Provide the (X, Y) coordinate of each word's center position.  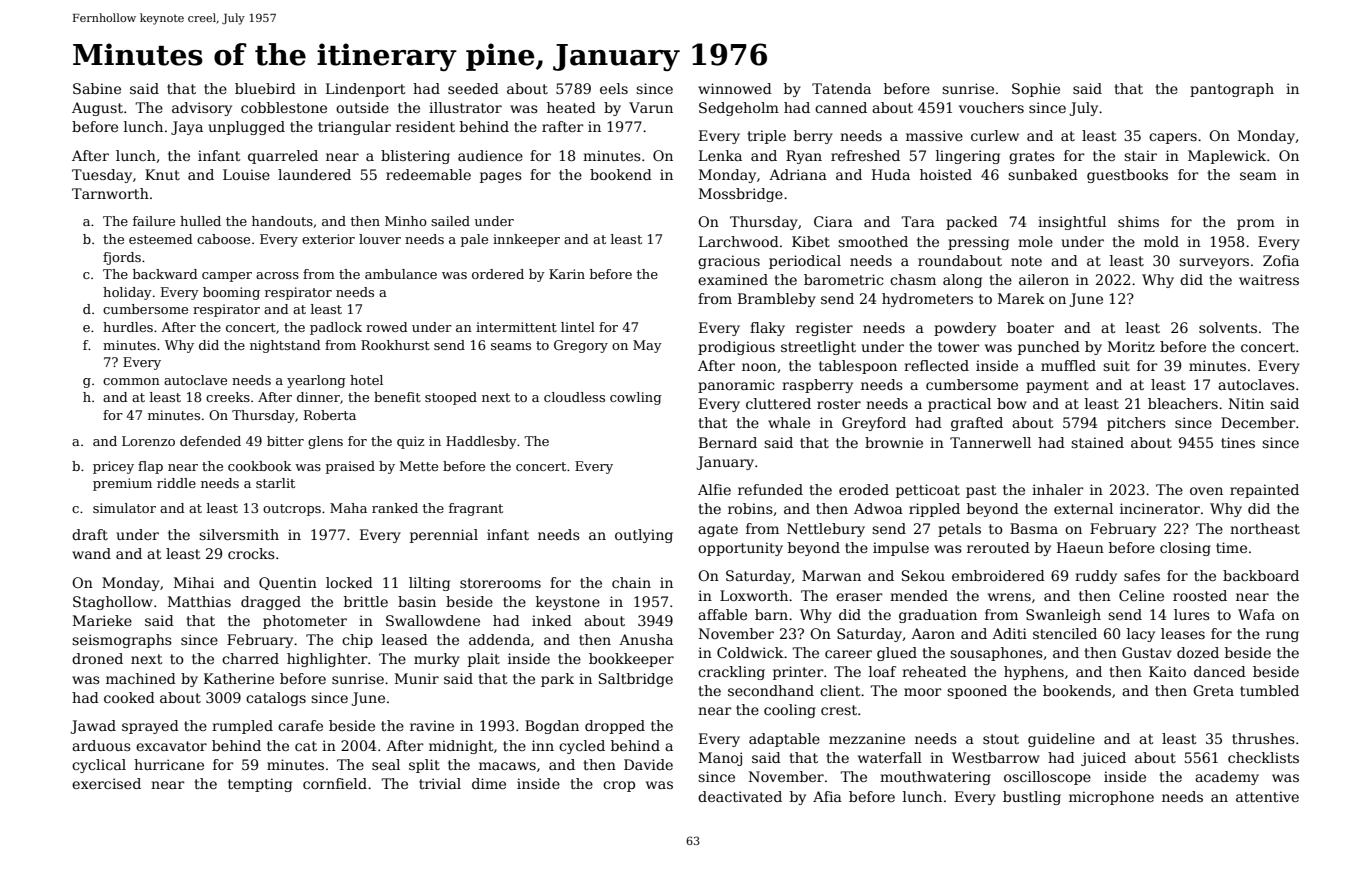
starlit (275, 483)
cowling (636, 398)
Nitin (1246, 403)
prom (1256, 224)
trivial (440, 783)
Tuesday (102, 176)
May (647, 346)
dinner (318, 397)
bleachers (1183, 403)
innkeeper (526, 240)
